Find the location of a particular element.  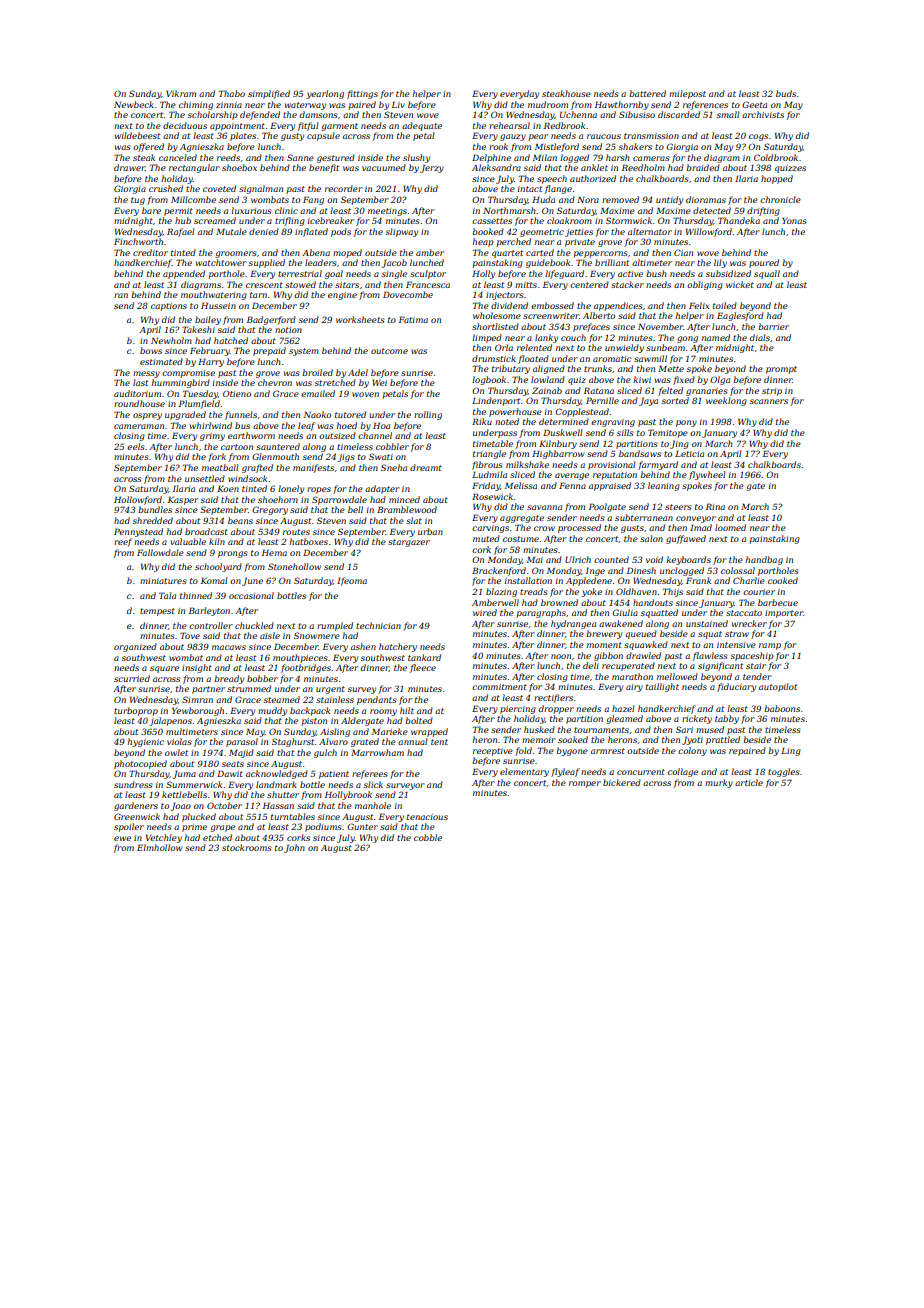

obliging is located at coordinates (705, 285).
